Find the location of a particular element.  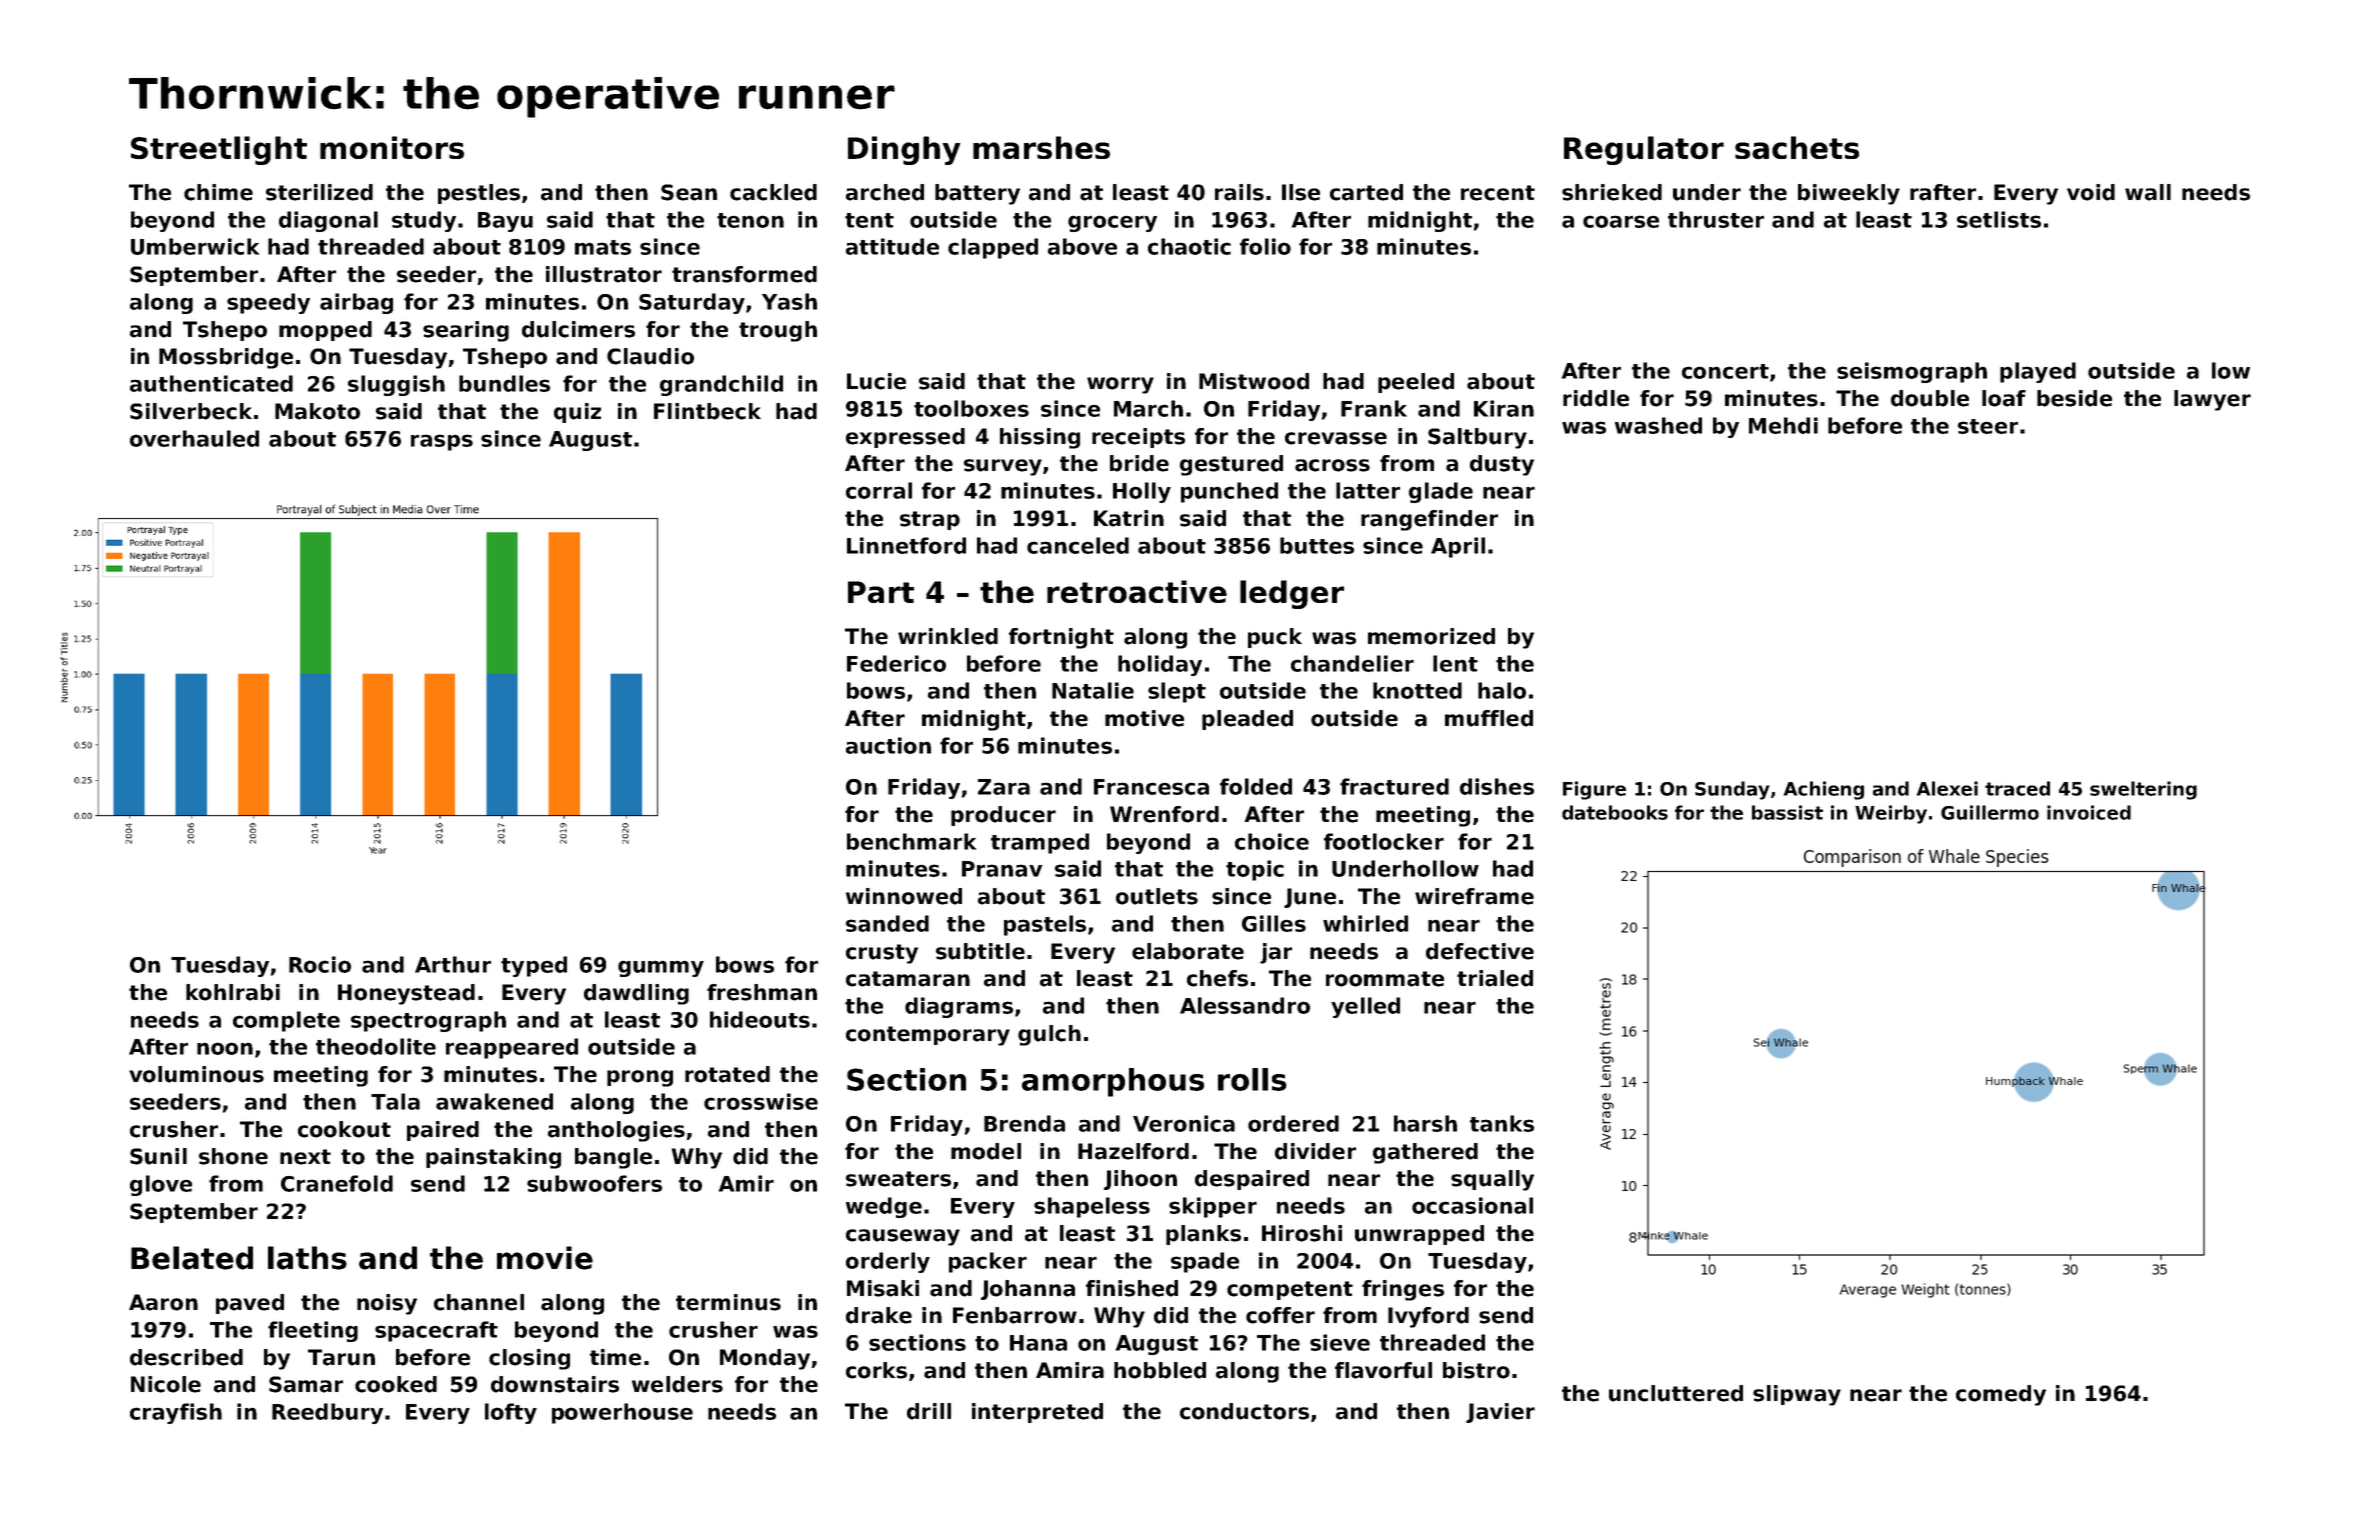

comedy is located at coordinates (2001, 1395).
